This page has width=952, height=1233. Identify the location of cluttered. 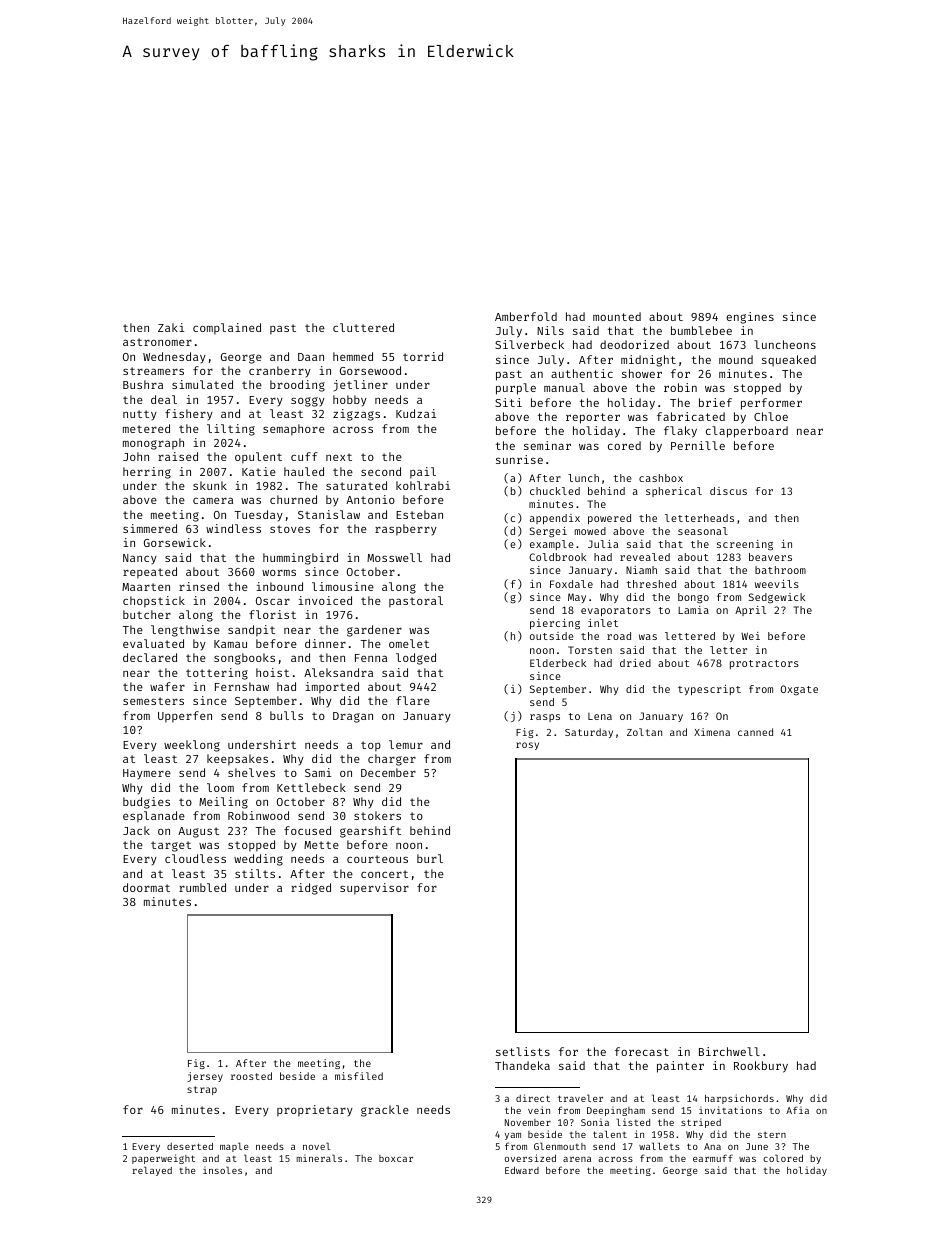
(363, 327).
